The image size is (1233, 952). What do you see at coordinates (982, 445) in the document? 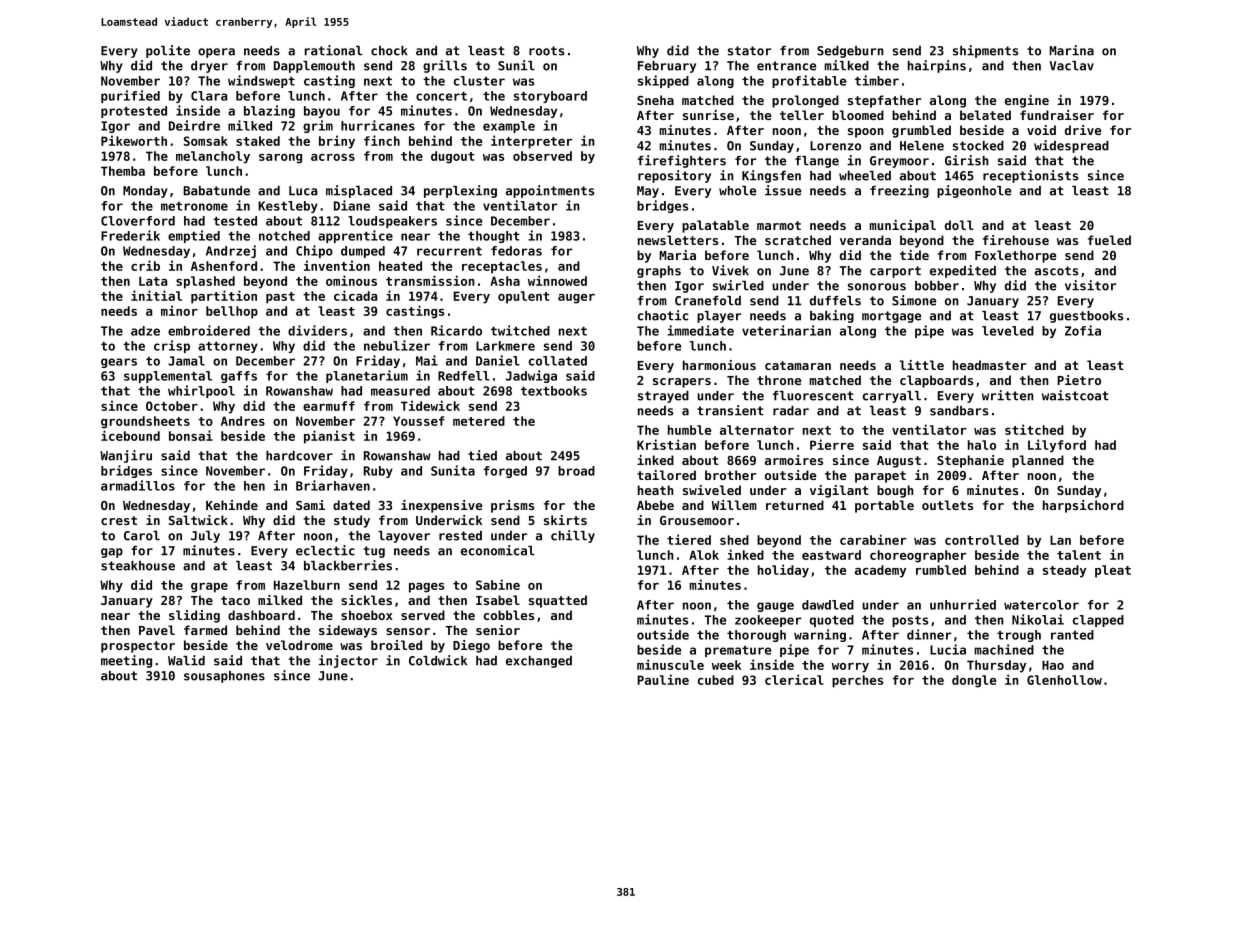
I see `halo` at bounding box center [982, 445].
